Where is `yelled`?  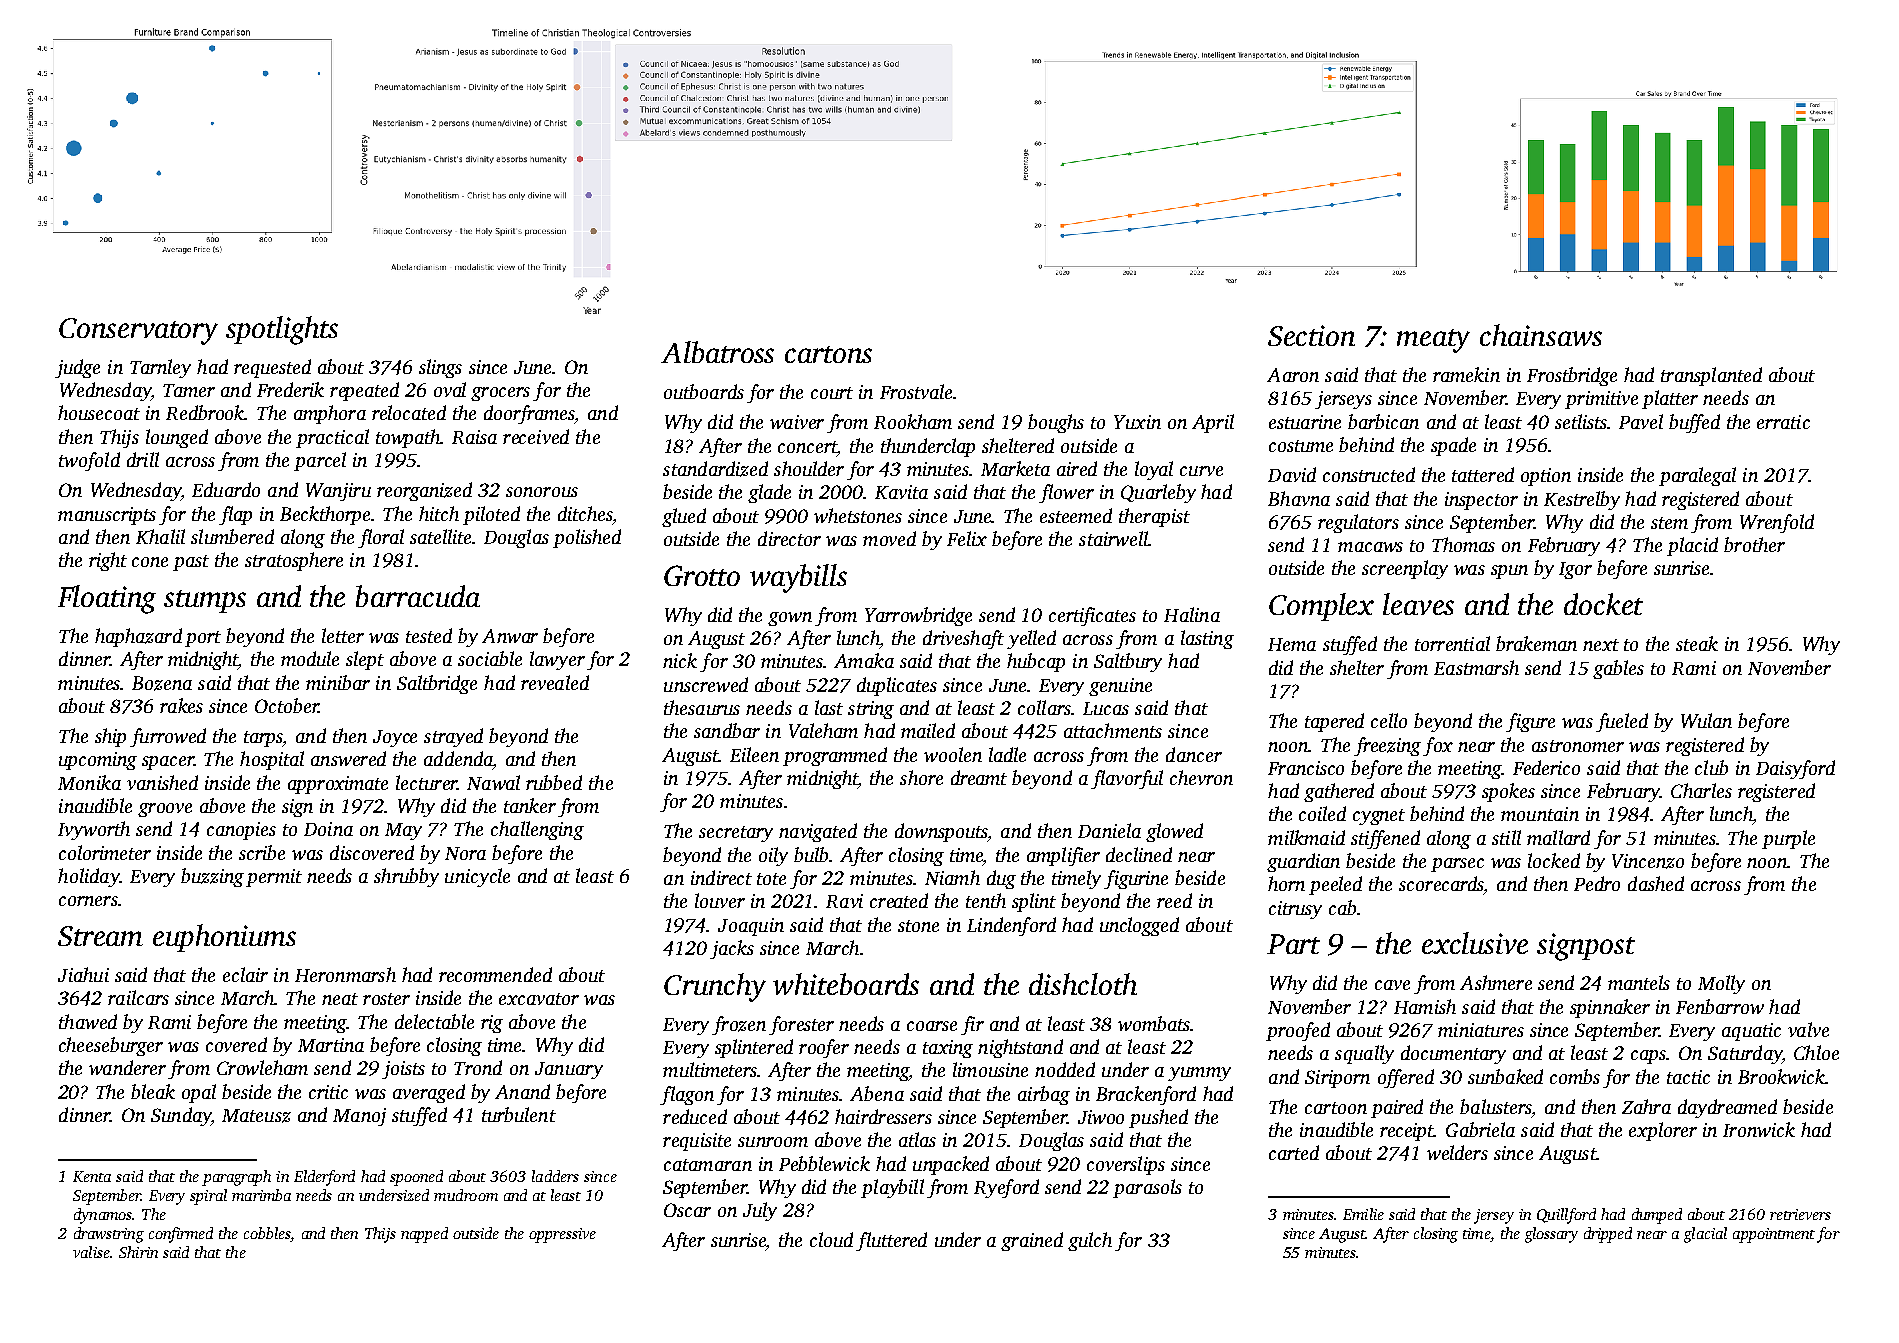 yelled is located at coordinates (1031, 639).
